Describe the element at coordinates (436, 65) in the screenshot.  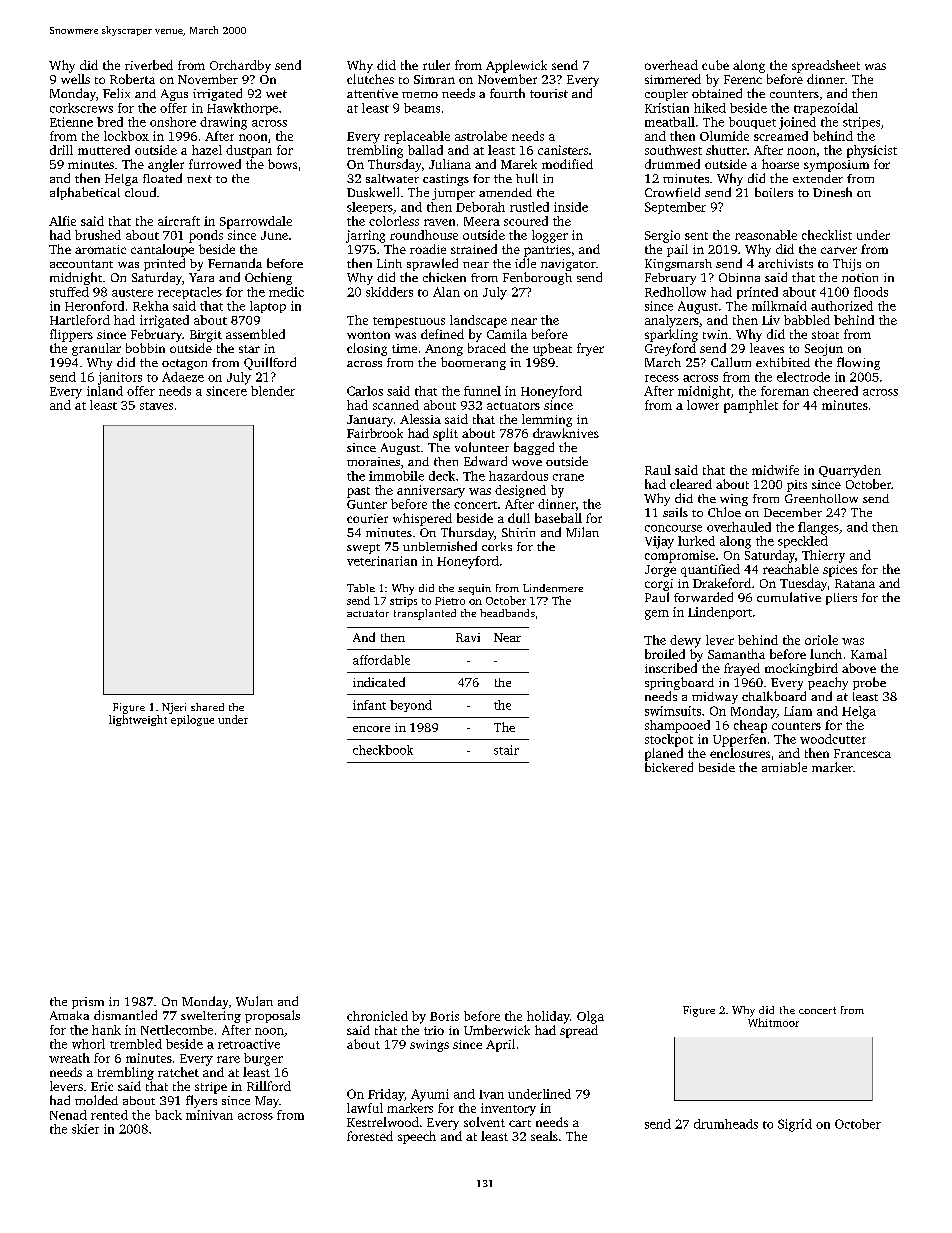
I see `ruler` at that location.
